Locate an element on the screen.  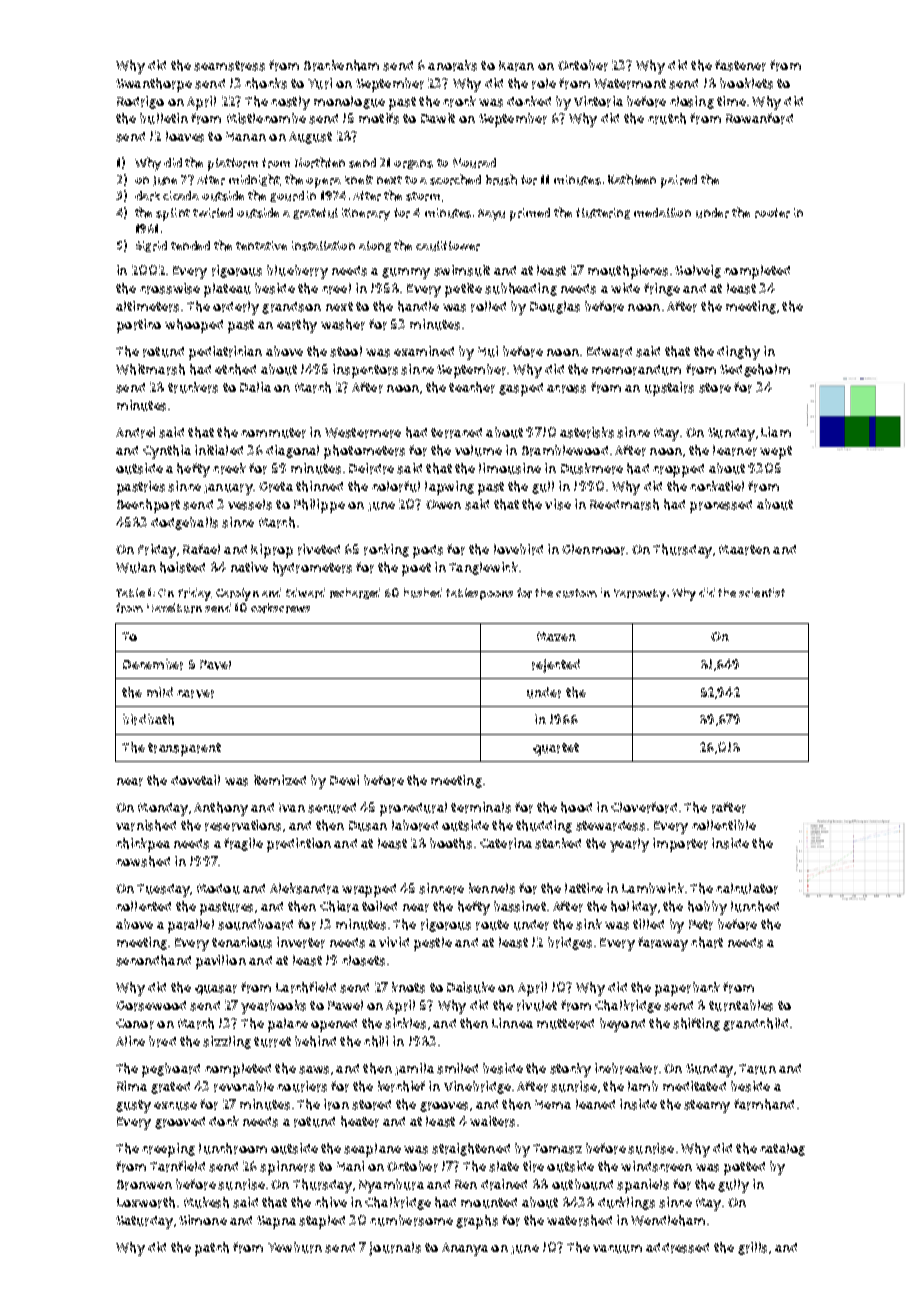
paperback is located at coordinates (687, 989).
